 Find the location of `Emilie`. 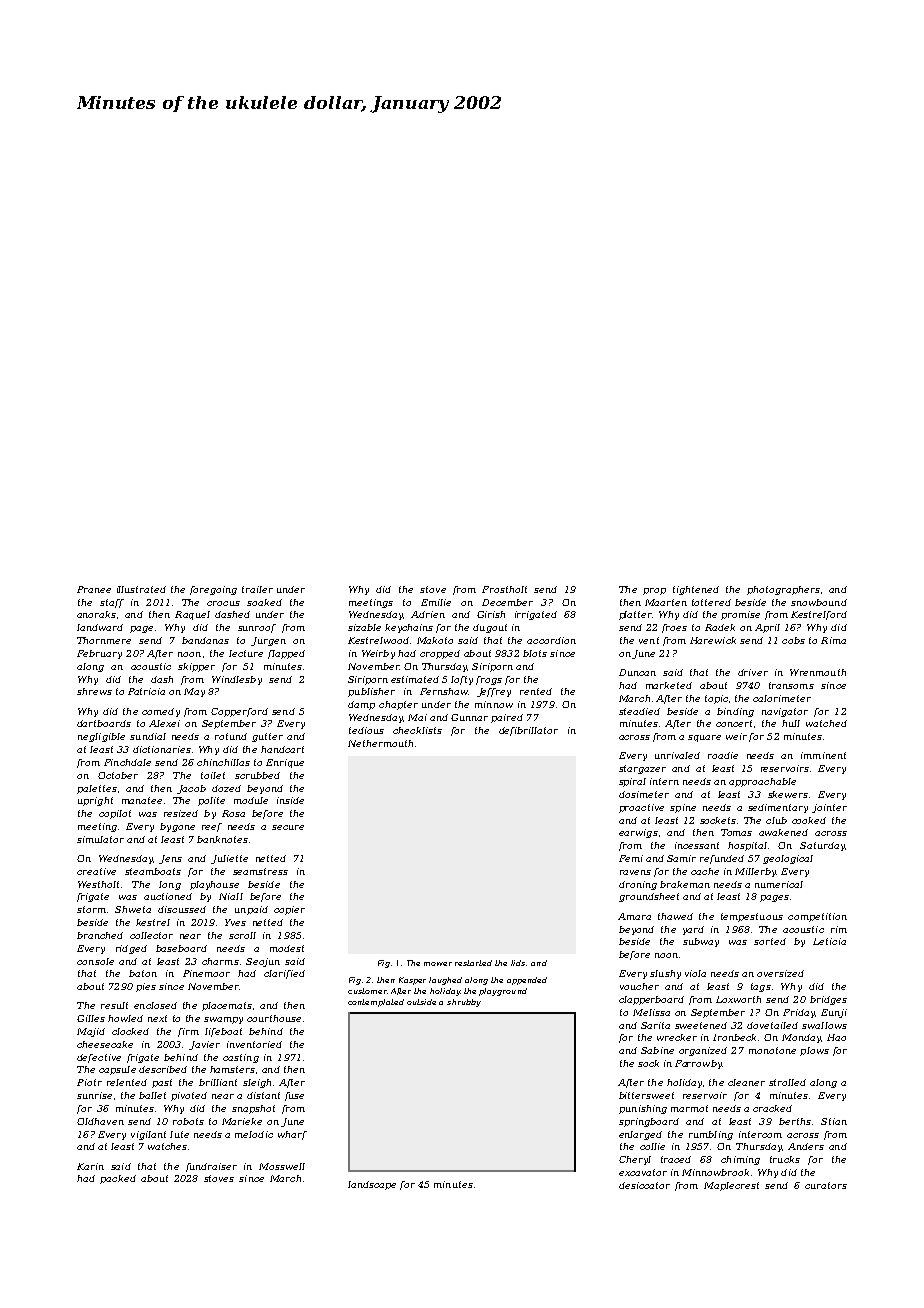

Emilie is located at coordinates (436, 602).
